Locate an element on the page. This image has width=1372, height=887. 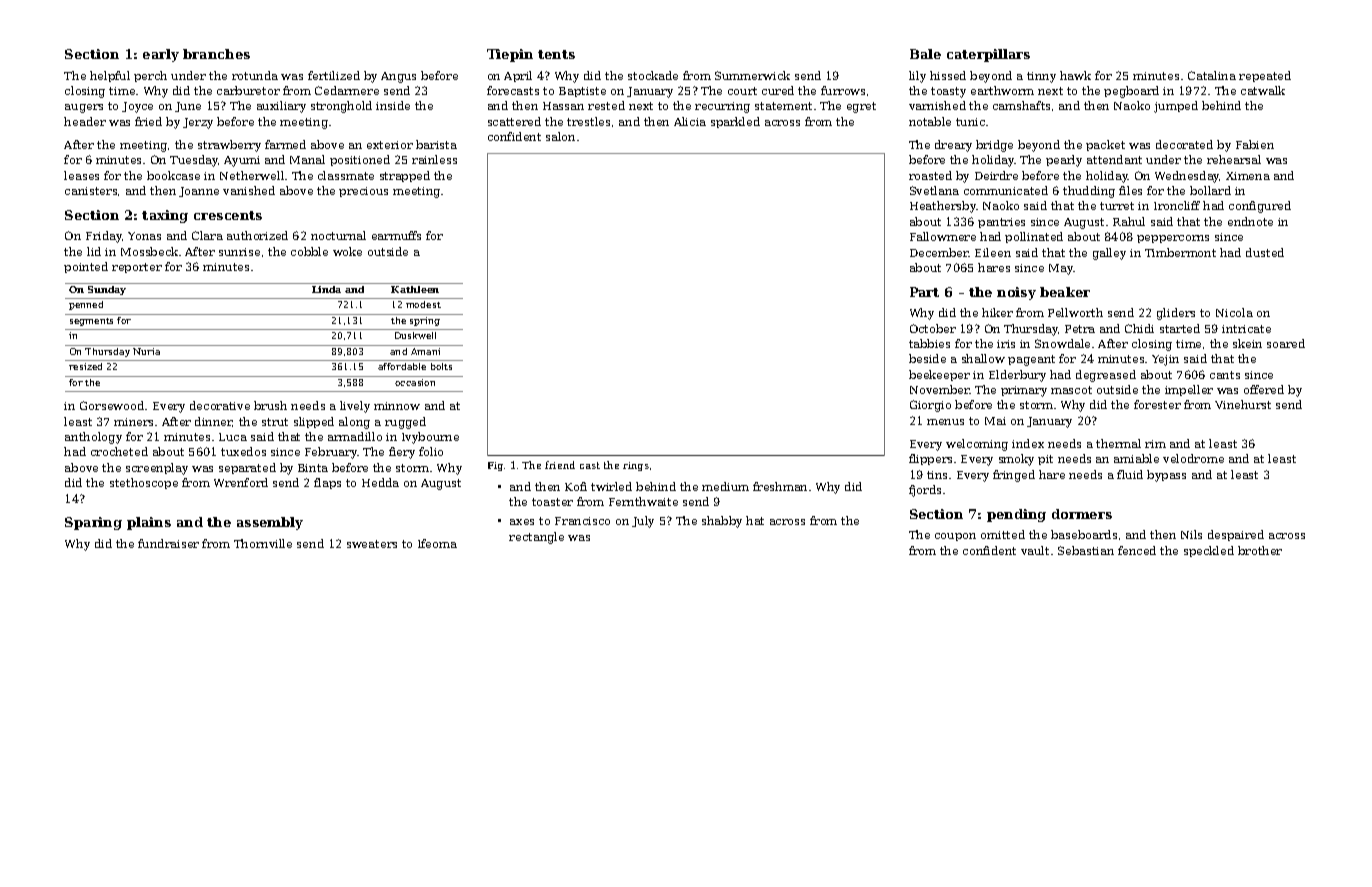
Netherwell is located at coordinates (252, 175).
